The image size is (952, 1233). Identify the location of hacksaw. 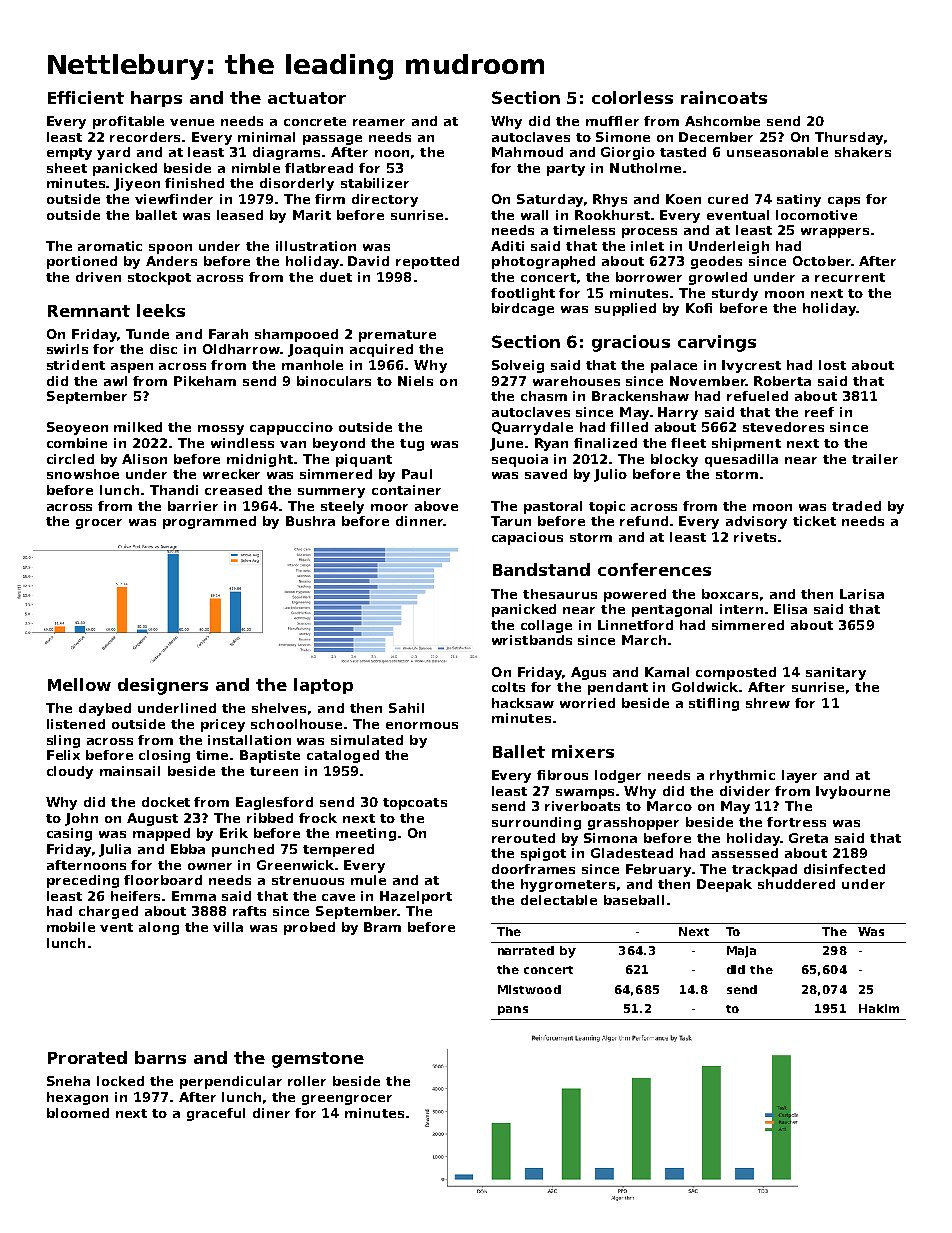
(523, 703).
